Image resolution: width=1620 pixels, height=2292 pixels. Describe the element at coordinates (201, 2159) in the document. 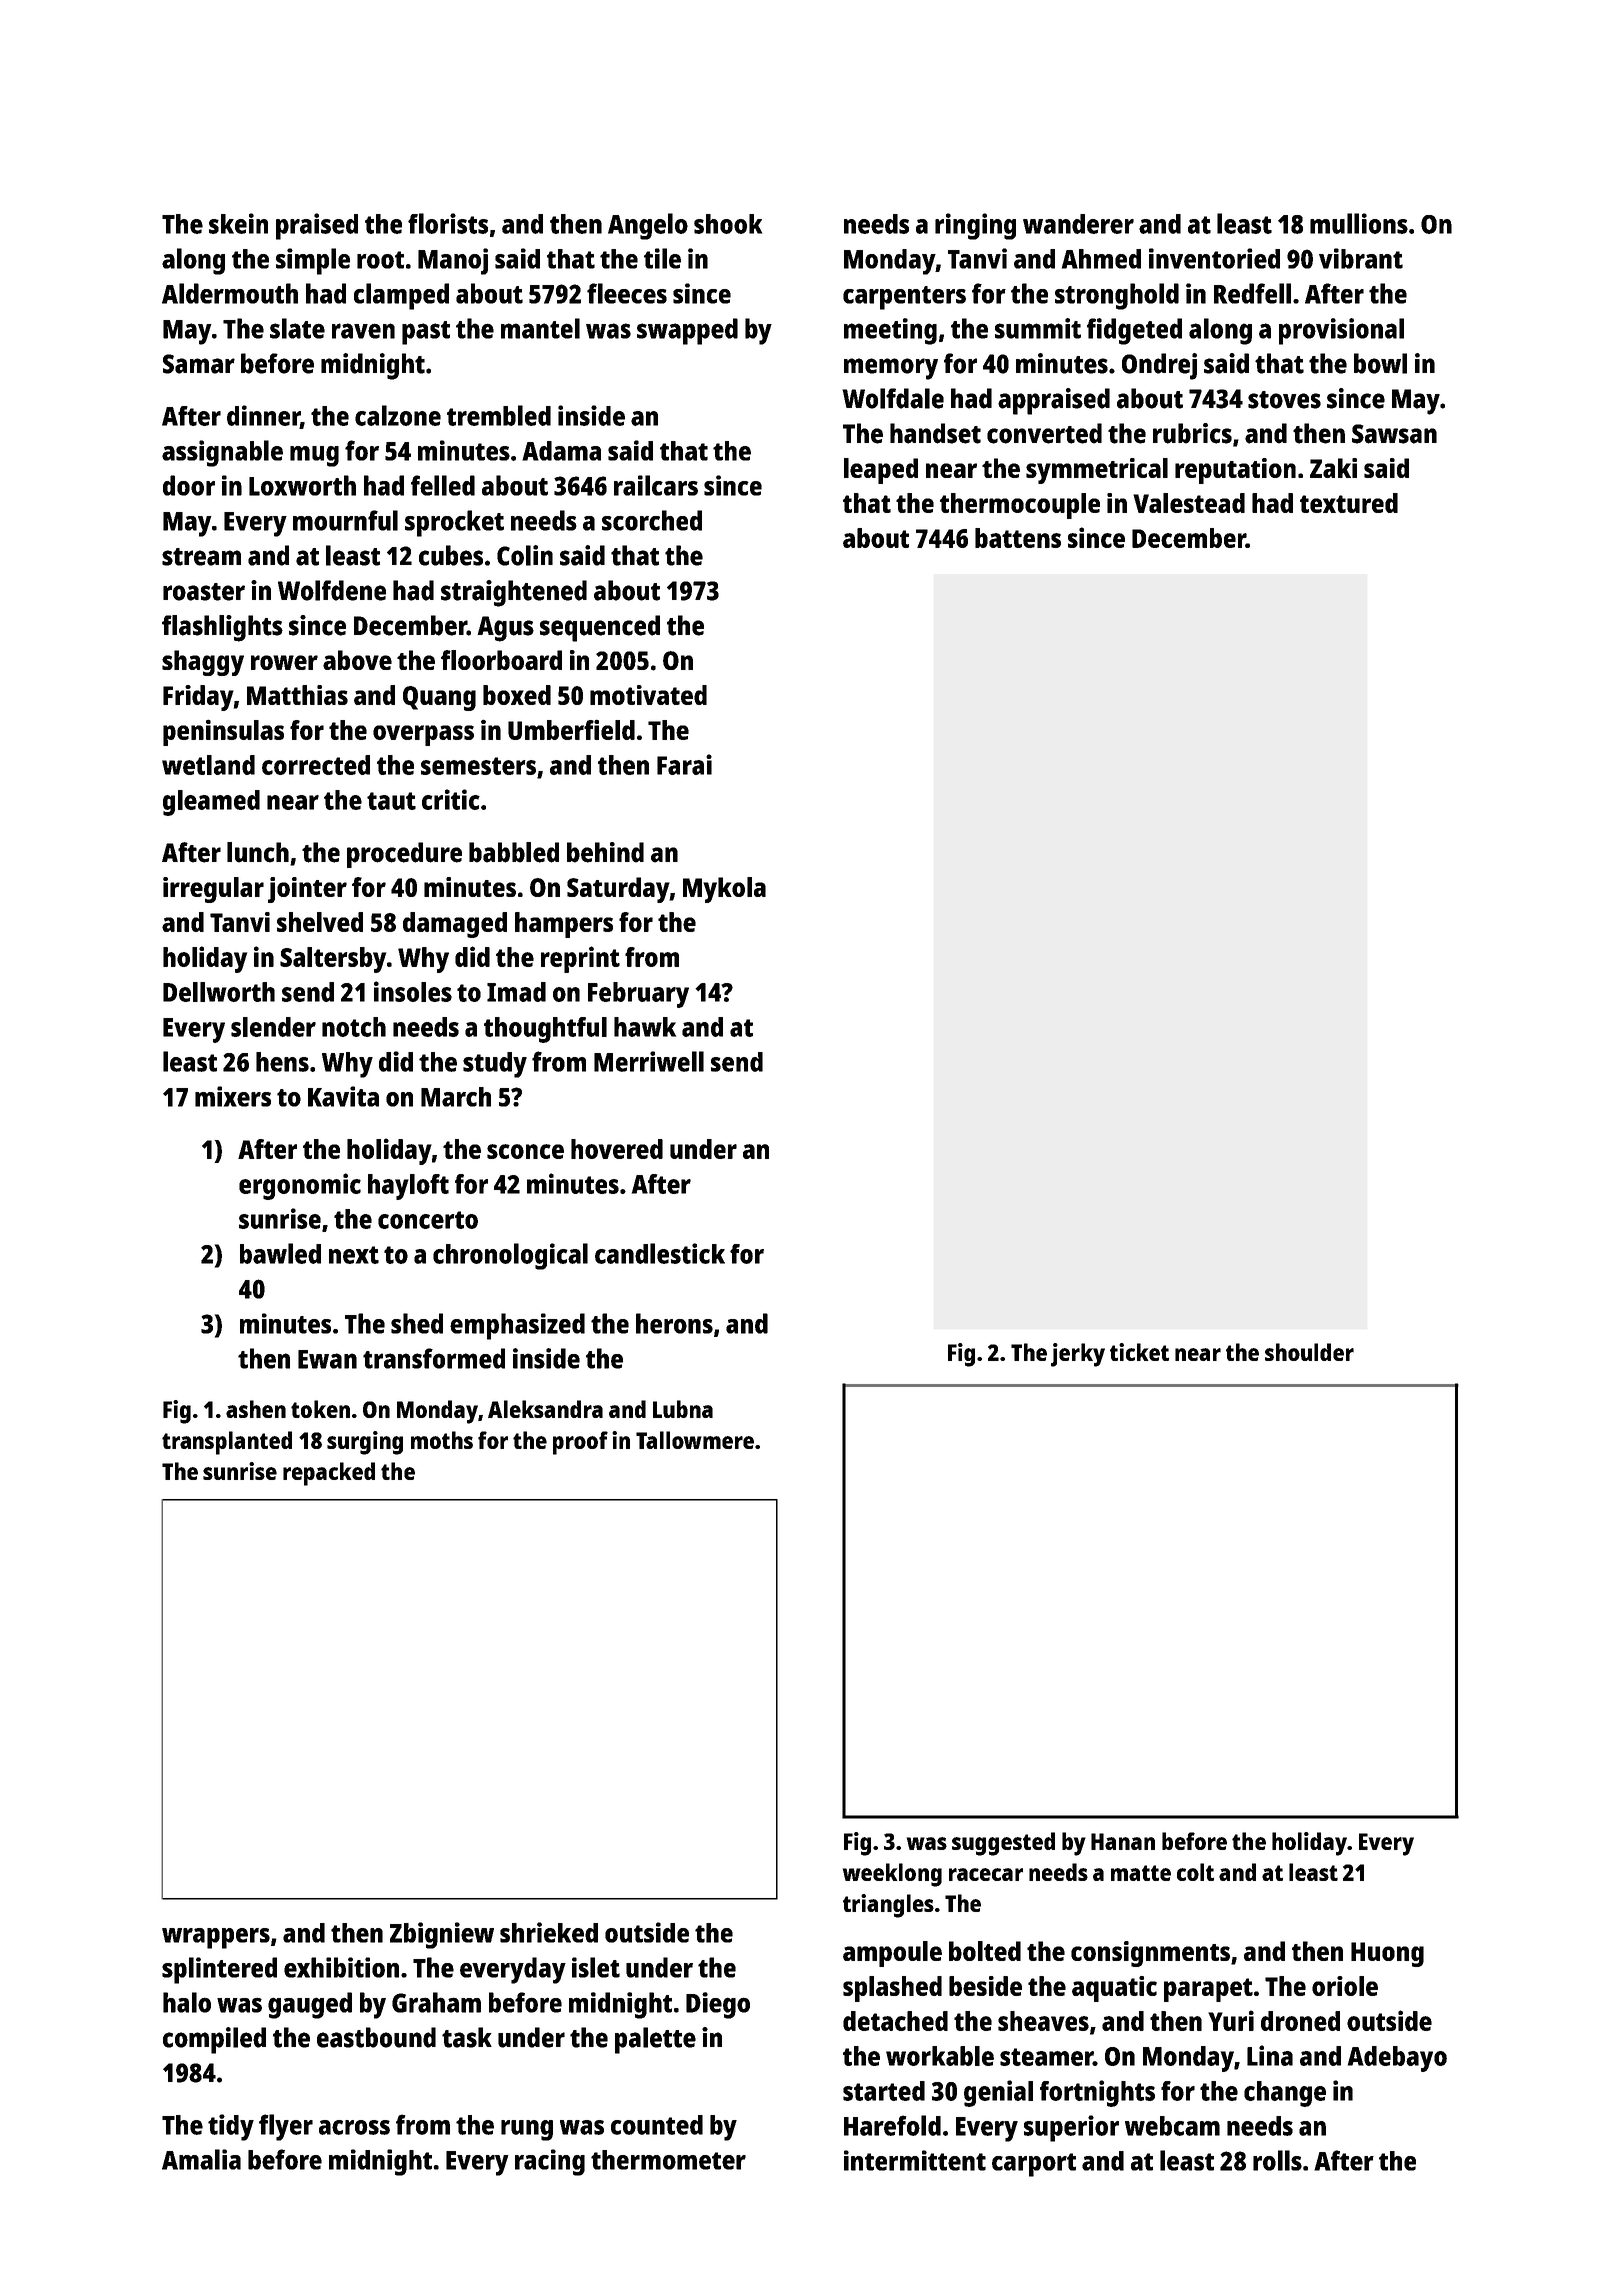

I see `Amalia` at that location.
